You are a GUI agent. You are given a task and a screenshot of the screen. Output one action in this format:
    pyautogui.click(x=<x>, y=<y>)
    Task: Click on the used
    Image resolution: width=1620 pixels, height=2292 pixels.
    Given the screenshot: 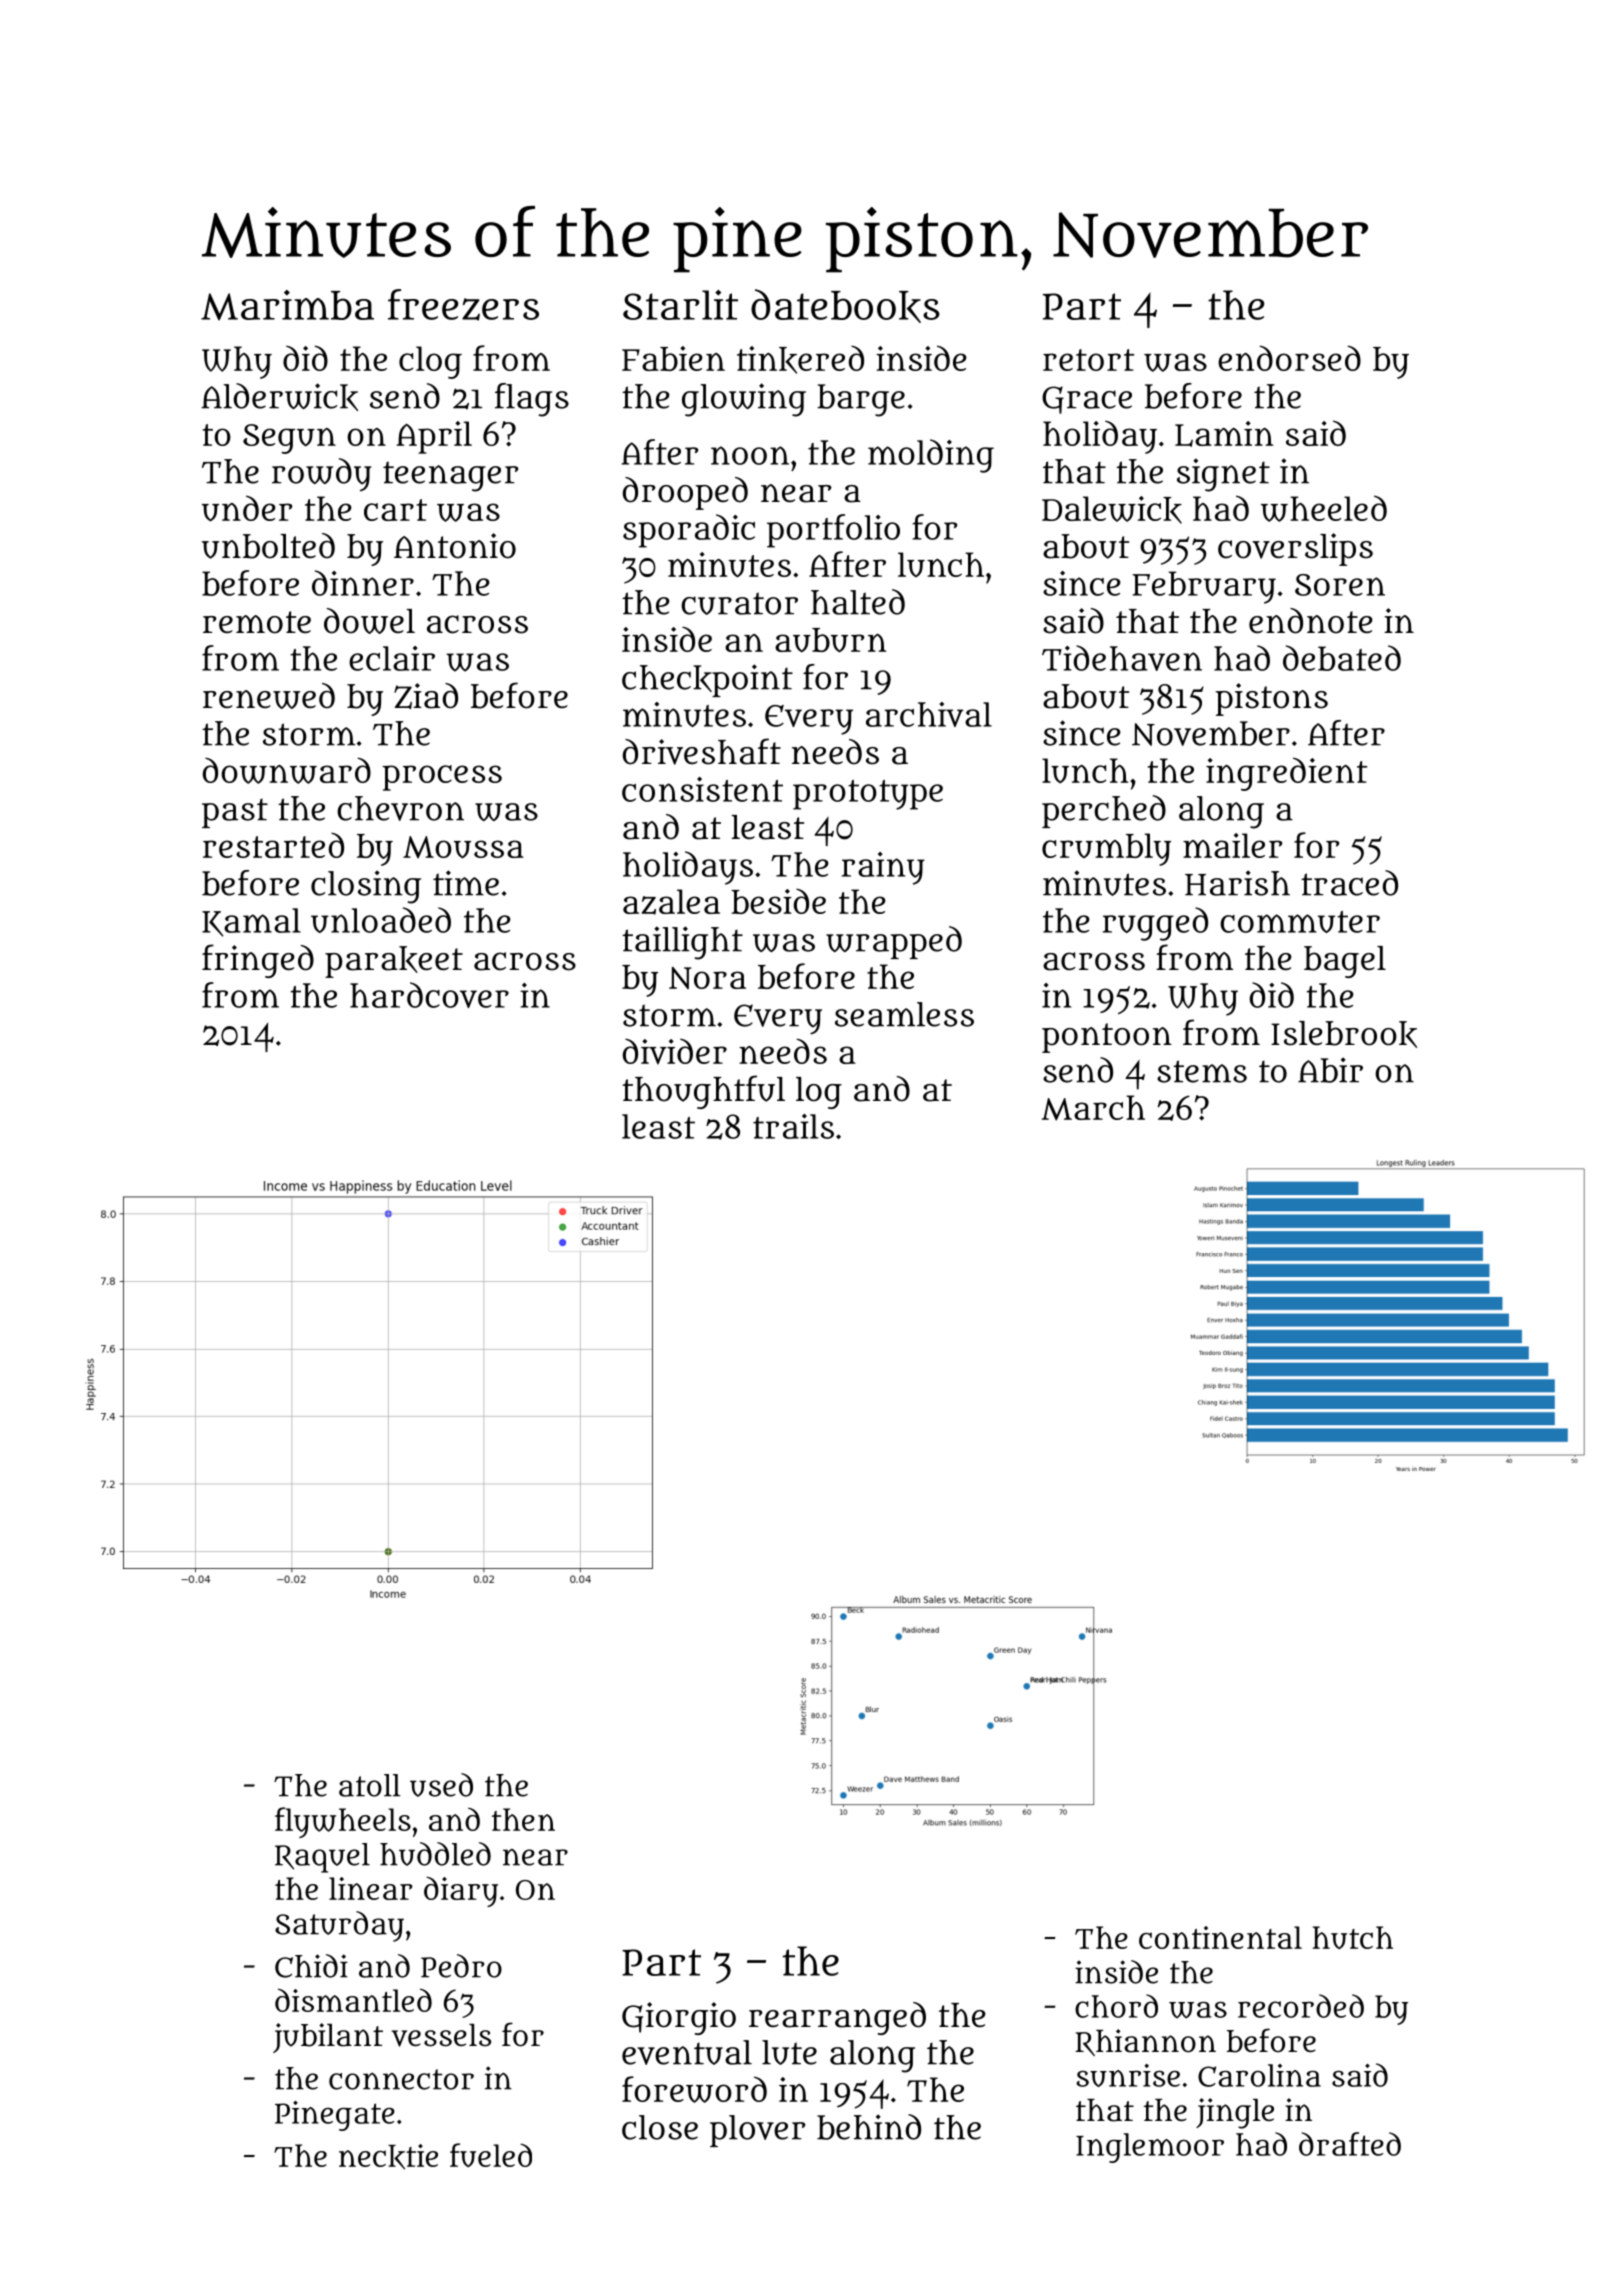 What is the action you would take?
    pyautogui.click(x=441, y=1785)
